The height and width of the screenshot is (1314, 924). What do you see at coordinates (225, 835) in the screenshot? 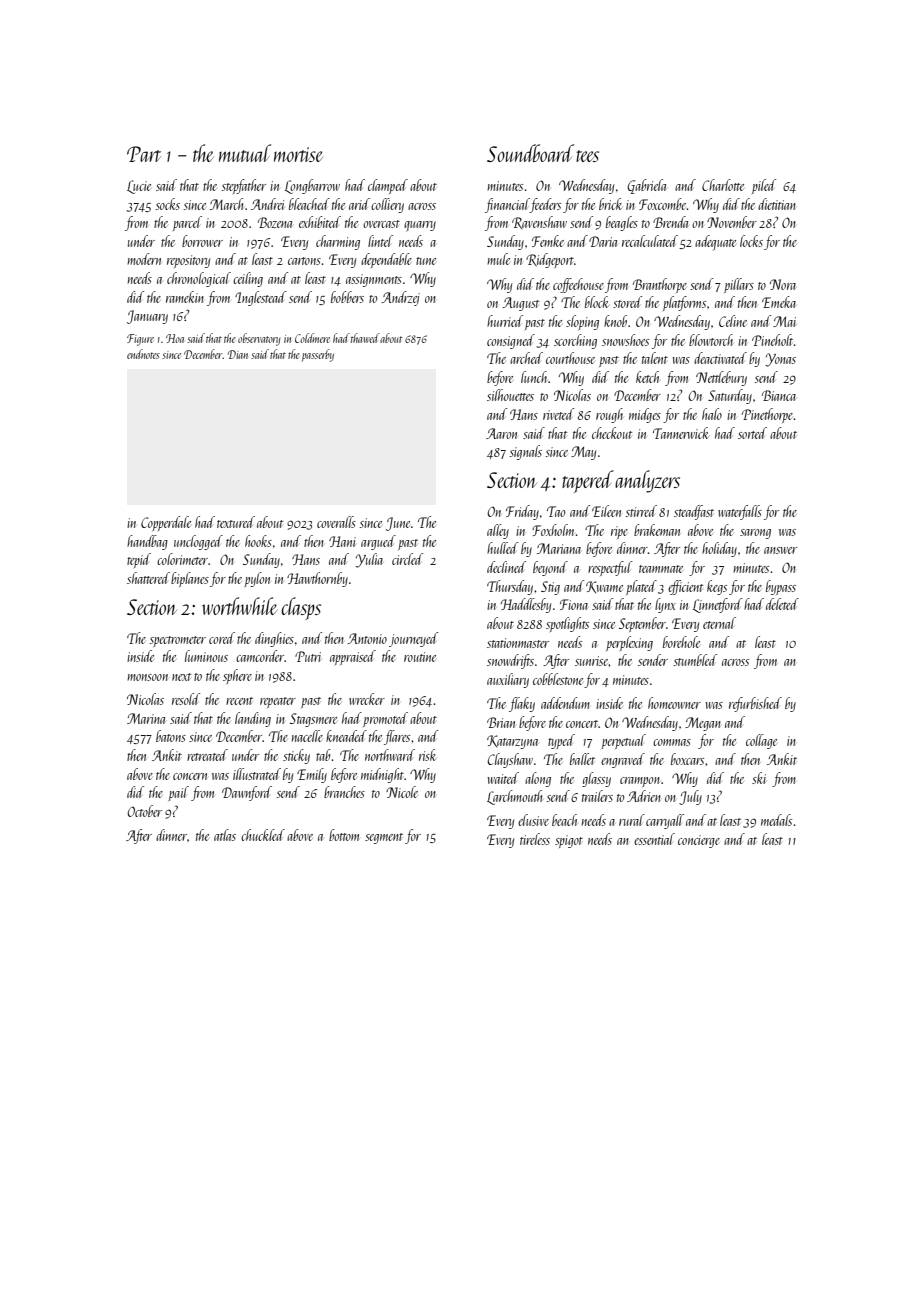
I see `atlas` at bounding box center [225, 835].
